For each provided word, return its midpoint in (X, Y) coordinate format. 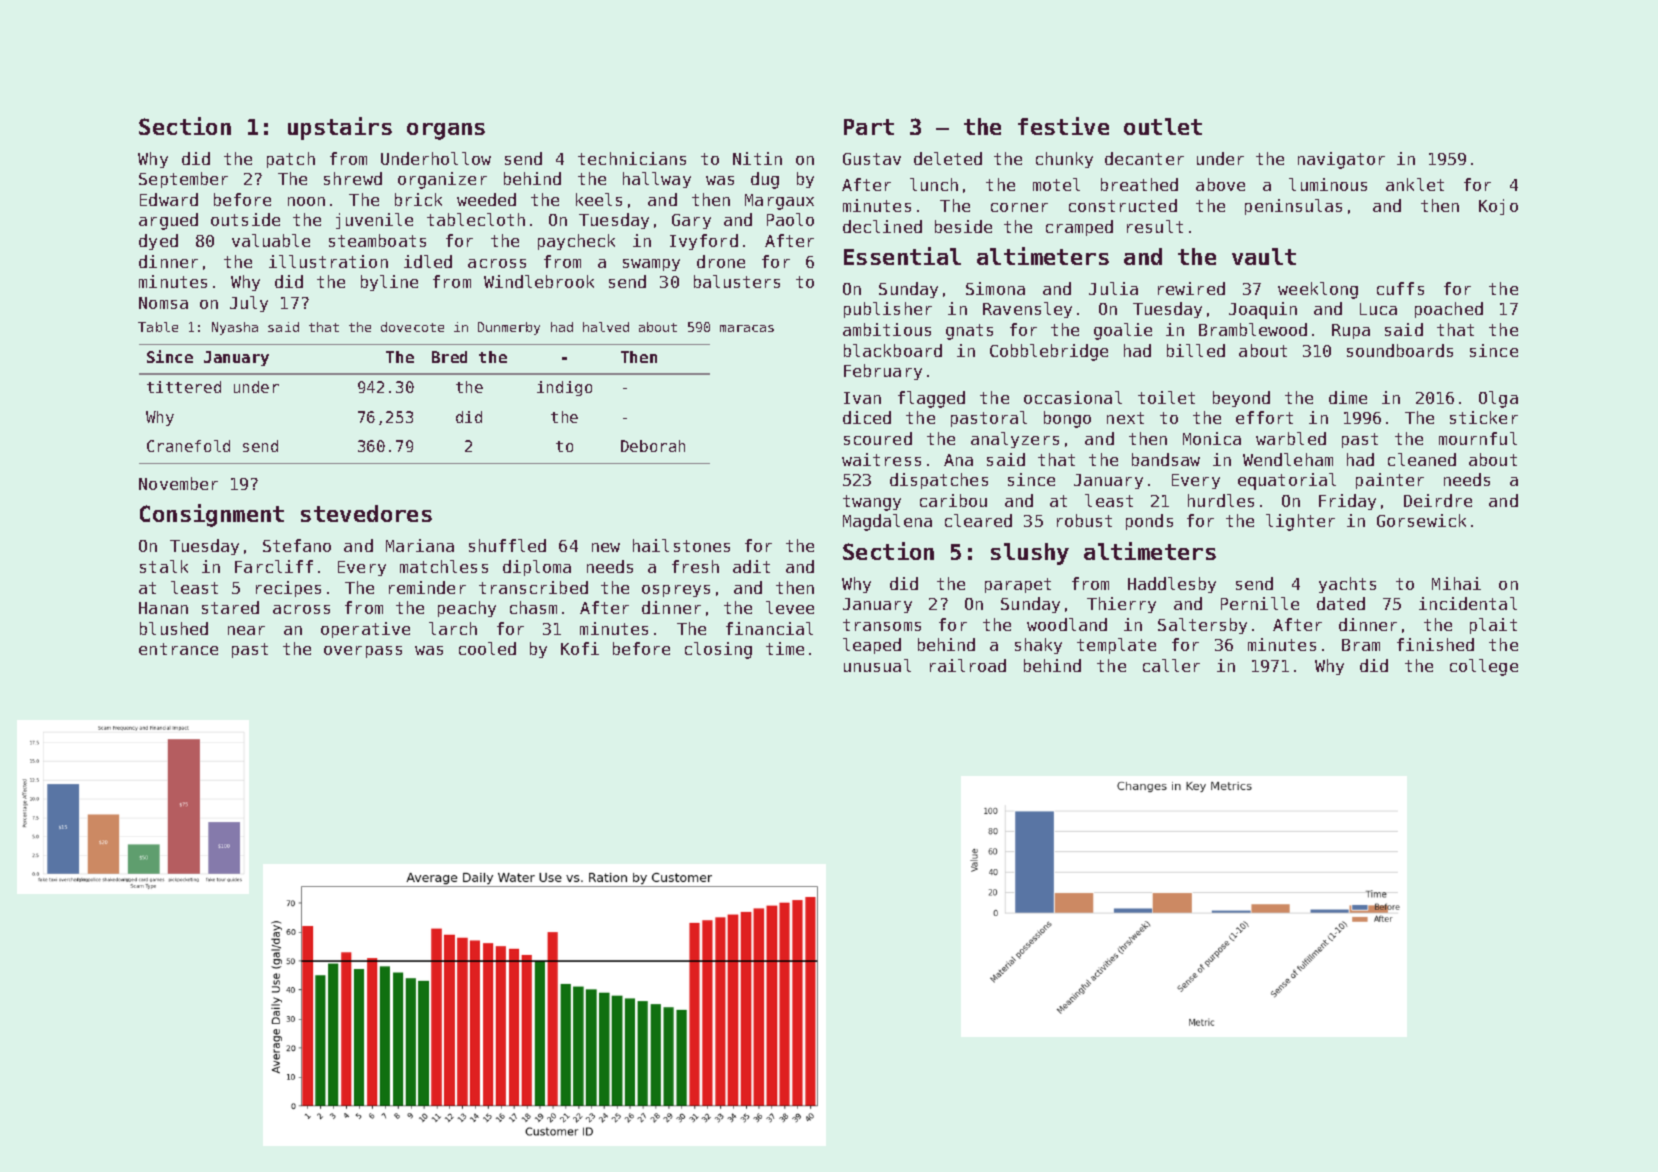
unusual (877, 665)
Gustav (872, 159)
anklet (1415, 184)
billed (1196, 350)
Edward (169, 199)
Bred (449, 357)
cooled (487, 648)
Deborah (653, 446)
